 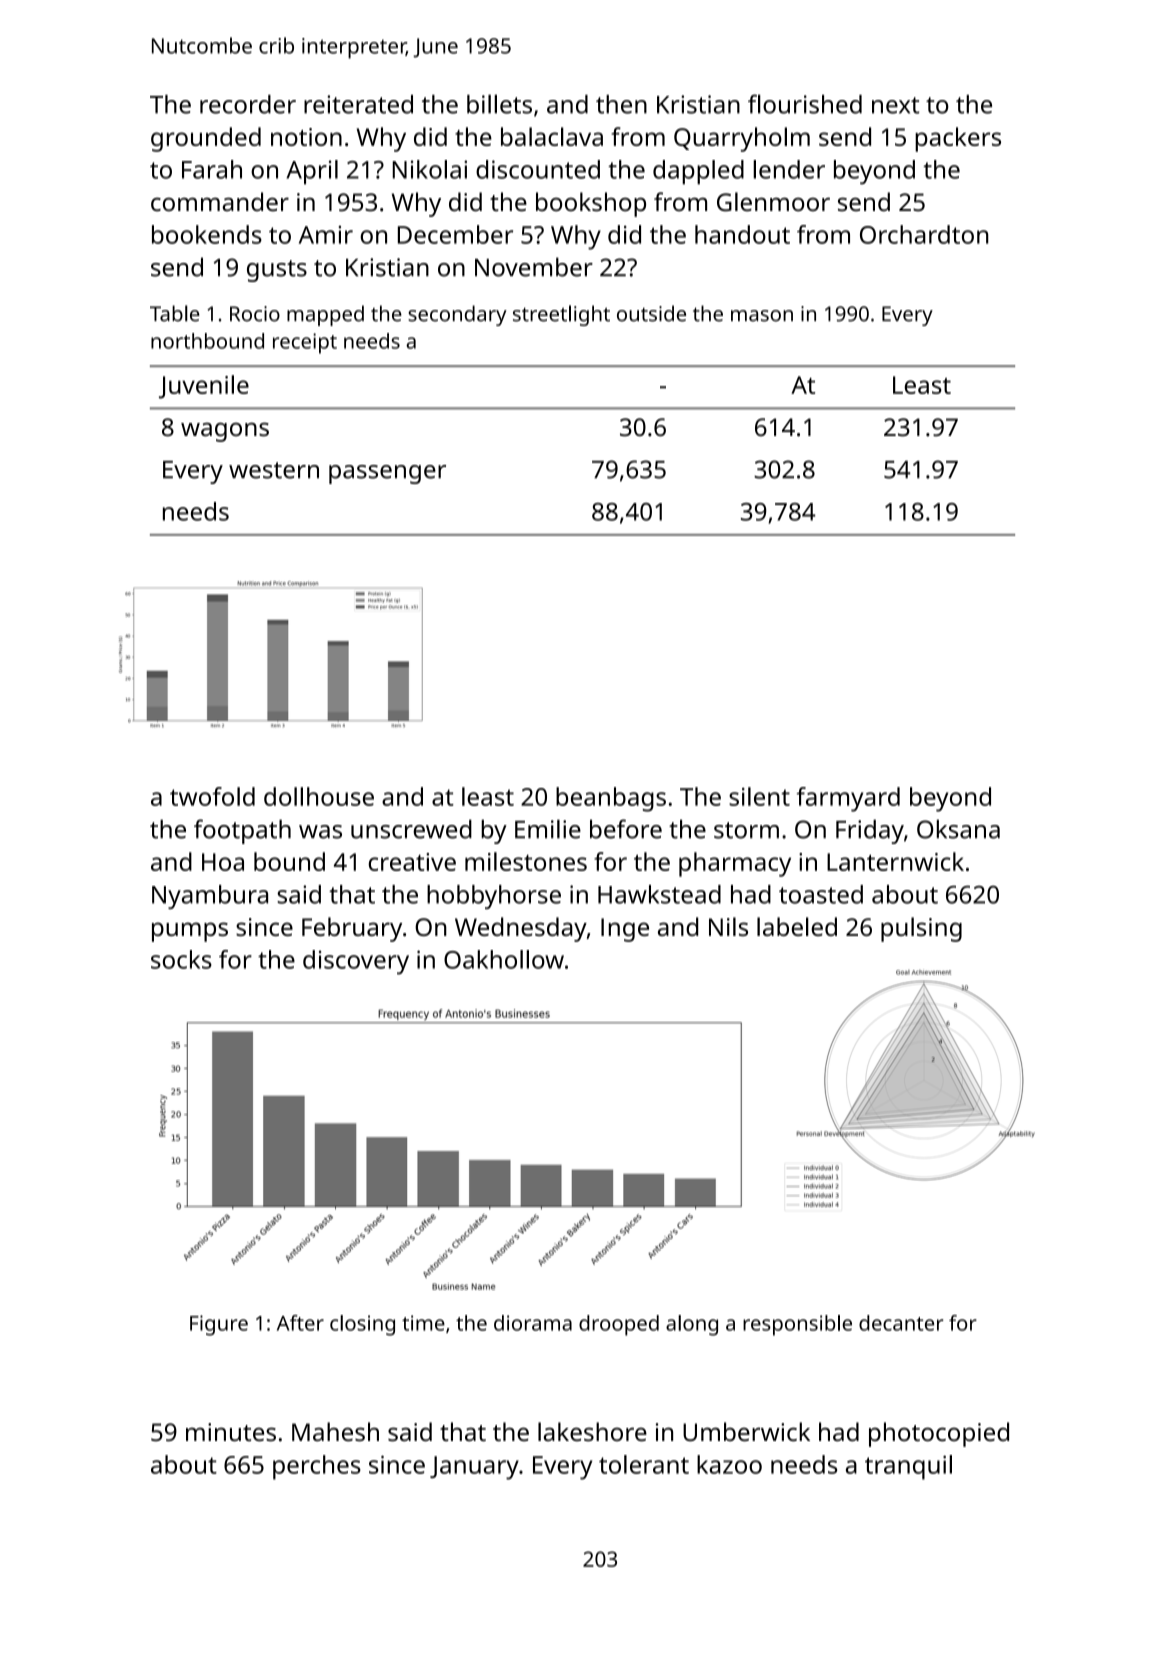 I want to click on perches, so click(x=317, y=1467).
